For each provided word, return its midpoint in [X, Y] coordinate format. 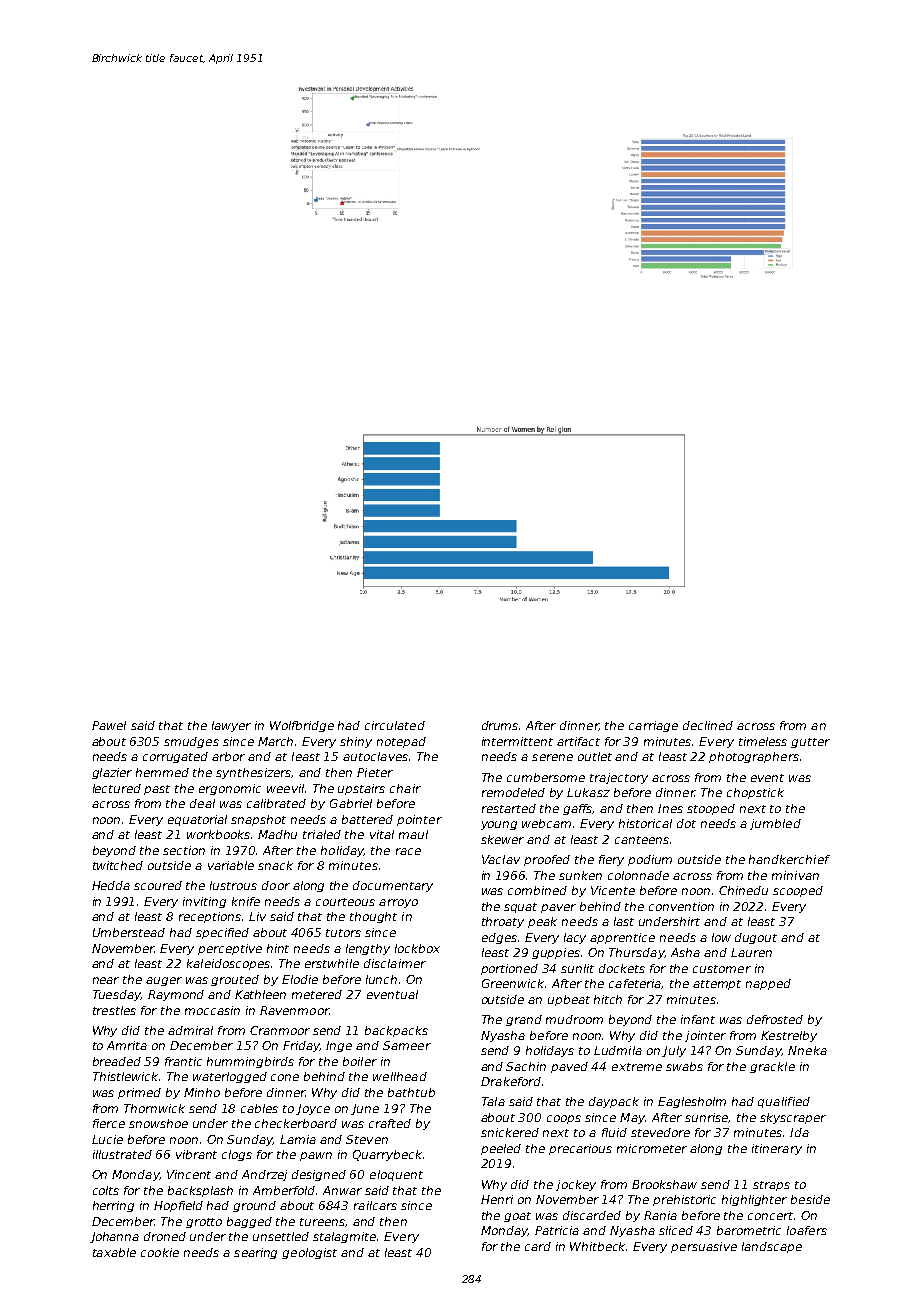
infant [698, 1019]
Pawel [109, 725]
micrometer [652, 1148]
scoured [158, 885]
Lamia [298, 1139]
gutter [810, 743]
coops [564, 1119]
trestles [114, 1010]
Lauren [751, 952]
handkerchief [789, 859]
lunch [381, 979]
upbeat [569, 1000]
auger [164, 981]
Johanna [114, 1237]
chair [405, 788]
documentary [393, 886]
